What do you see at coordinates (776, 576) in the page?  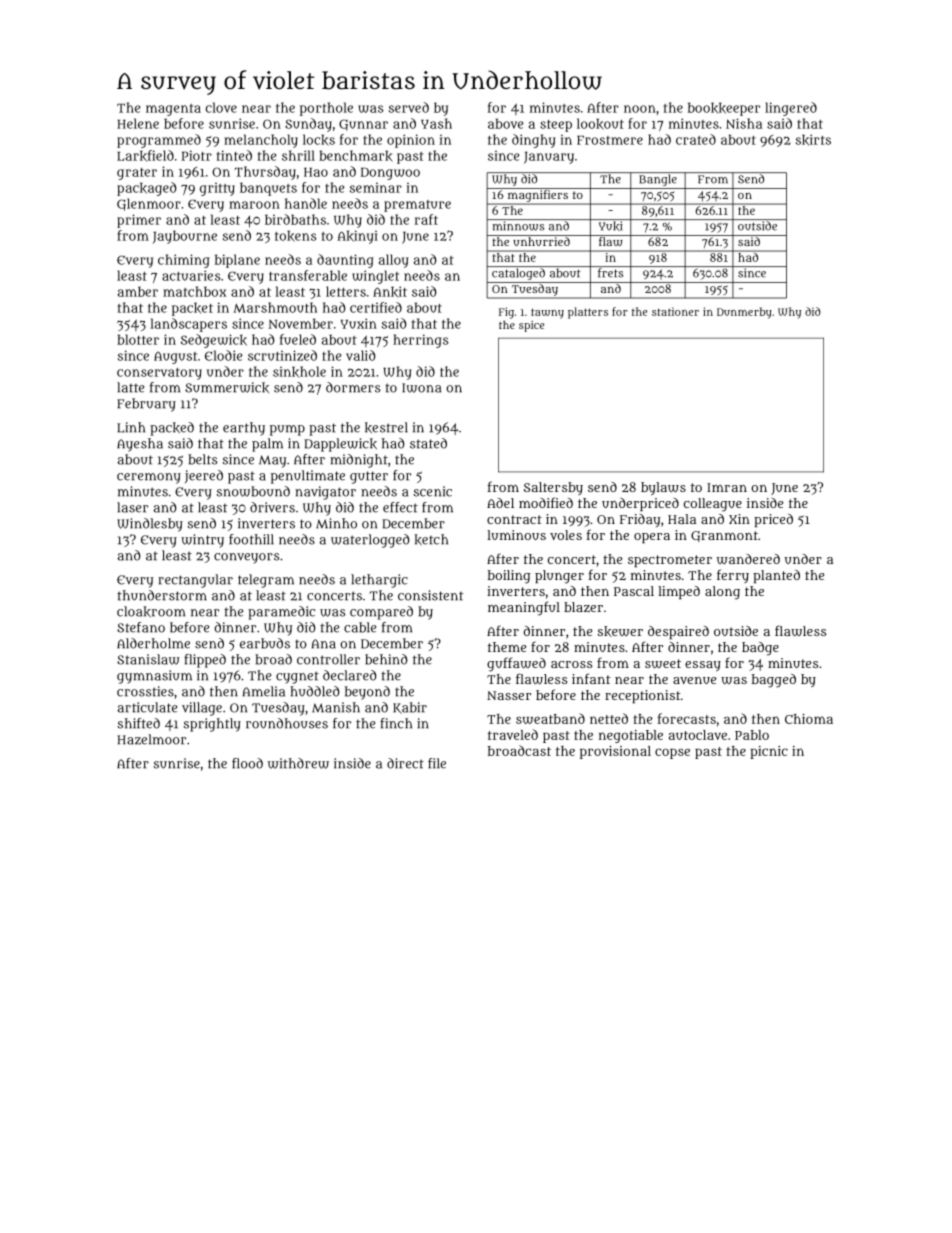 I see `planted` at bounding box center [776, 576].
